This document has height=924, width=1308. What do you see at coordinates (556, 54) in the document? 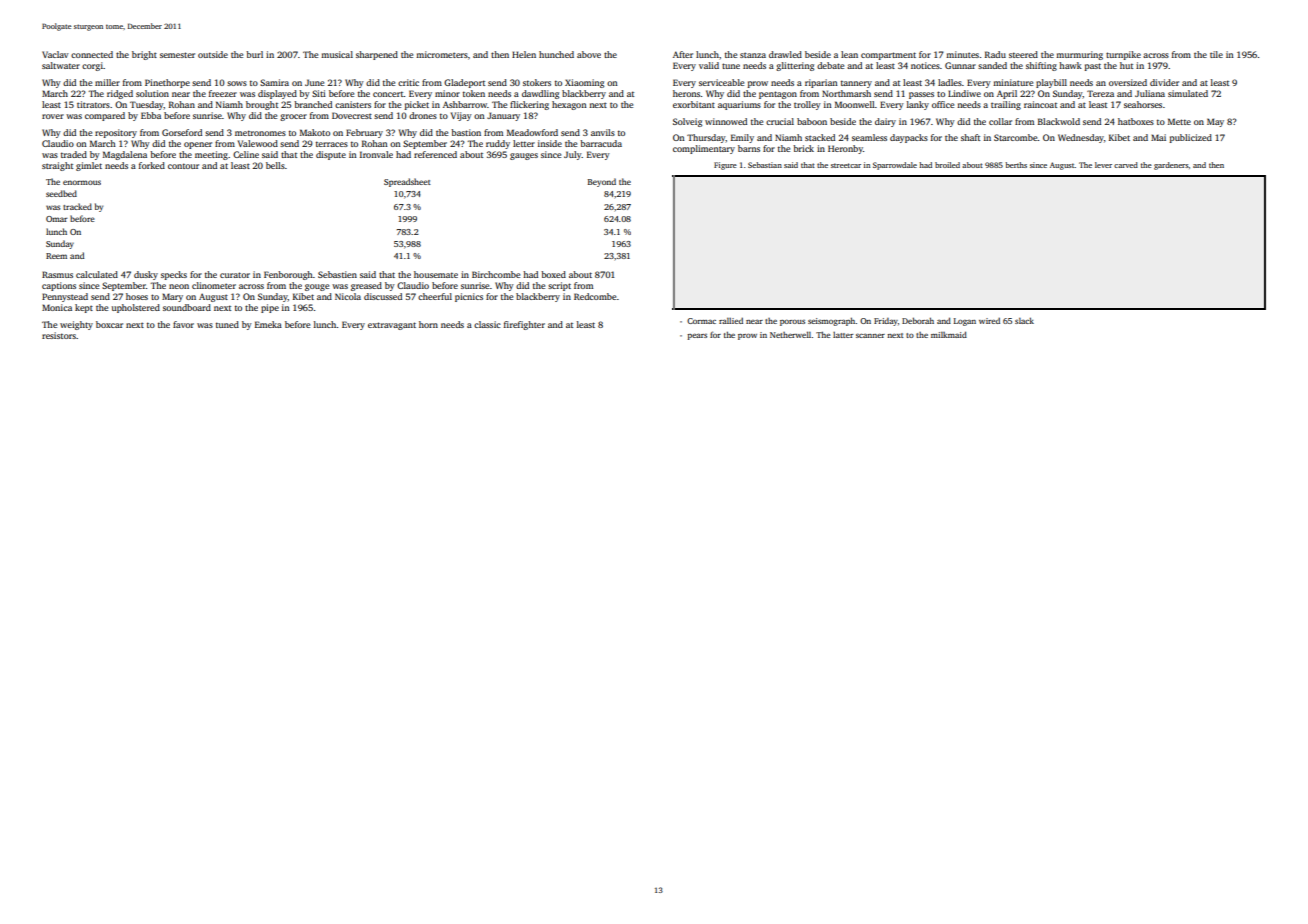
I see `hunched` at bounding box center [556, 54].
